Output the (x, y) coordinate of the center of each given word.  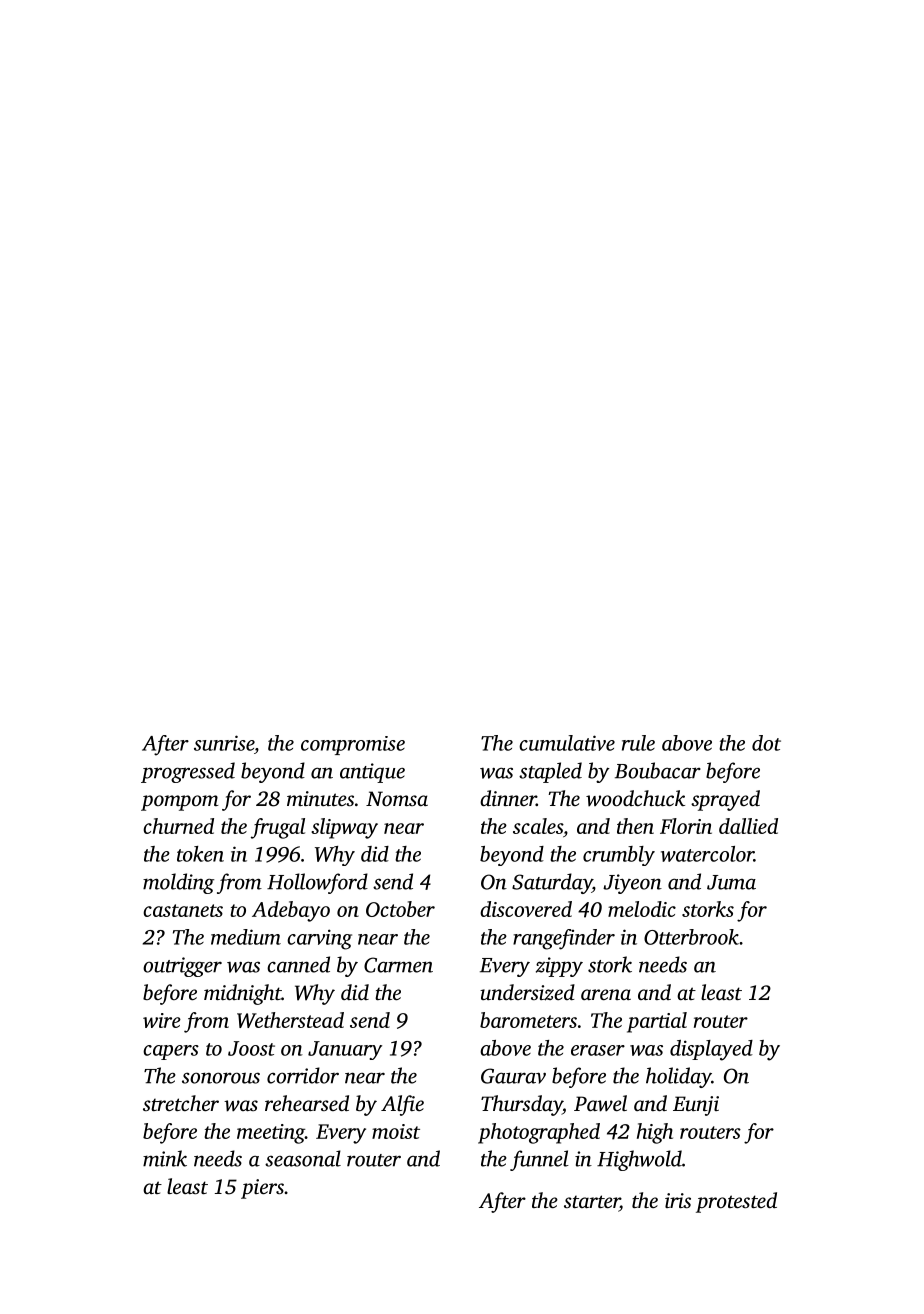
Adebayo (291, 911)
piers (262, 1189)
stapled (550, 772)
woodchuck (635, 798)
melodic (642, 909)
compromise (353, 745)
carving (319, 939)
